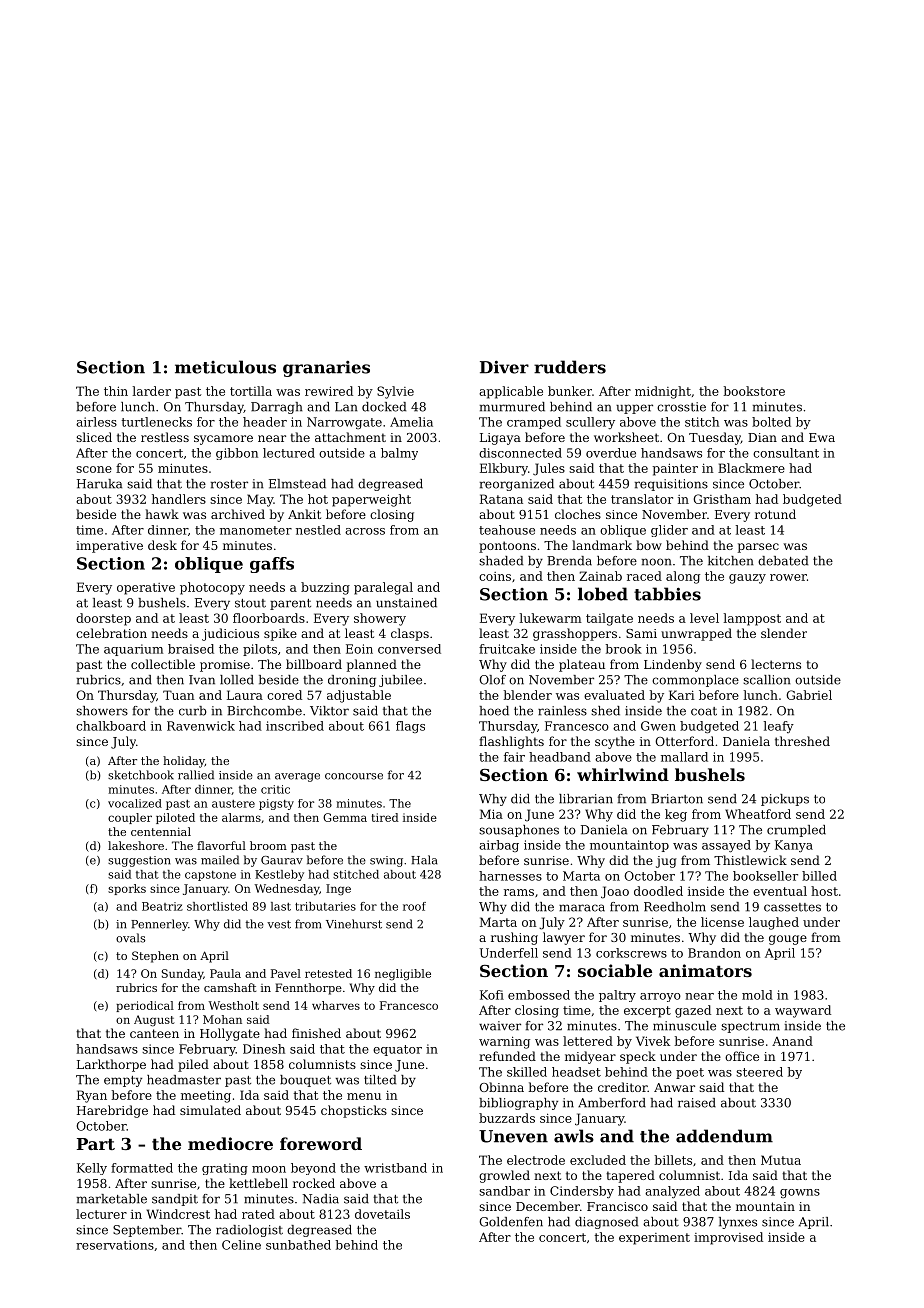 The image size is (924, 1308). Describe the element at coordinates (109, 547) in the document. I see `imperative` at that location.
